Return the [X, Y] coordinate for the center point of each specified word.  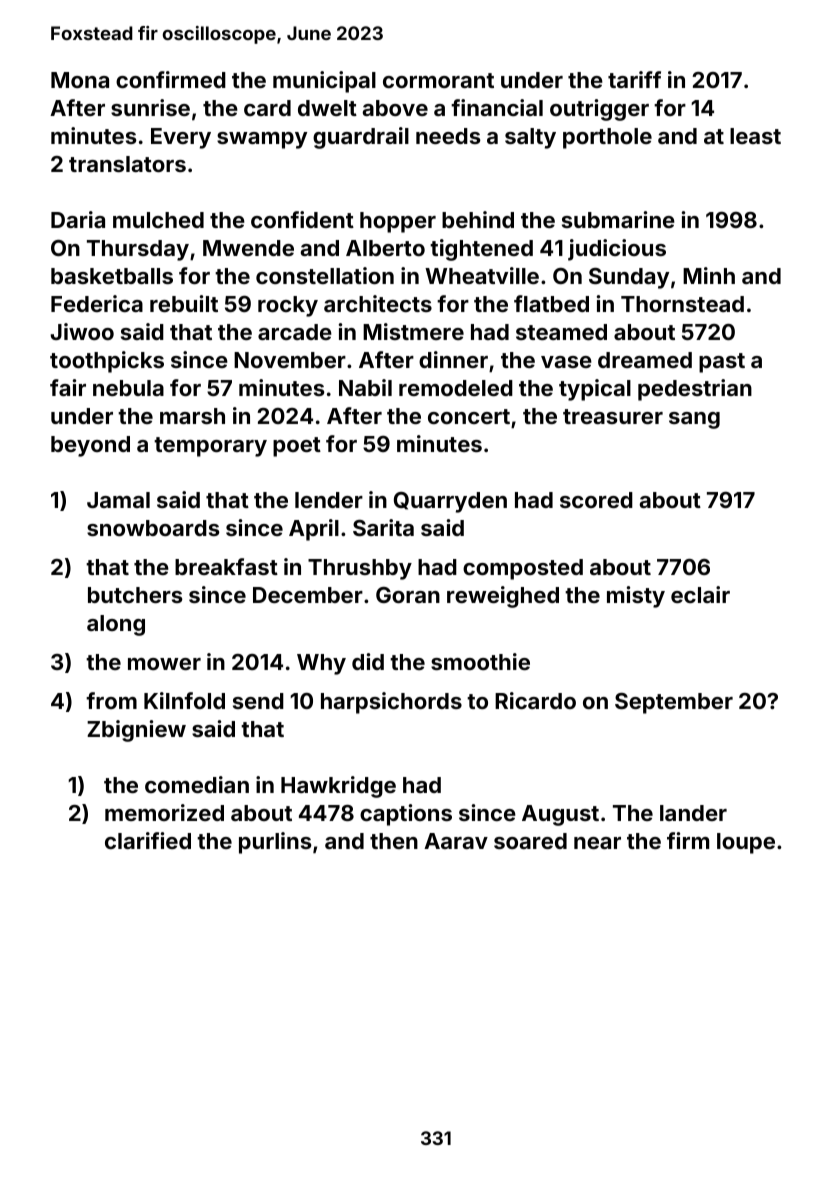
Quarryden [450, 502]
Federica [97, 303]
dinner [453, 359]
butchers [135, 595]
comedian [197, 784]
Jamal [118, 500]
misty [636, 597]
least [755, 136]
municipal [324, 82]
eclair [700, 594]
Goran [408, 595]
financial [497, 107]
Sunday [629, 278]
